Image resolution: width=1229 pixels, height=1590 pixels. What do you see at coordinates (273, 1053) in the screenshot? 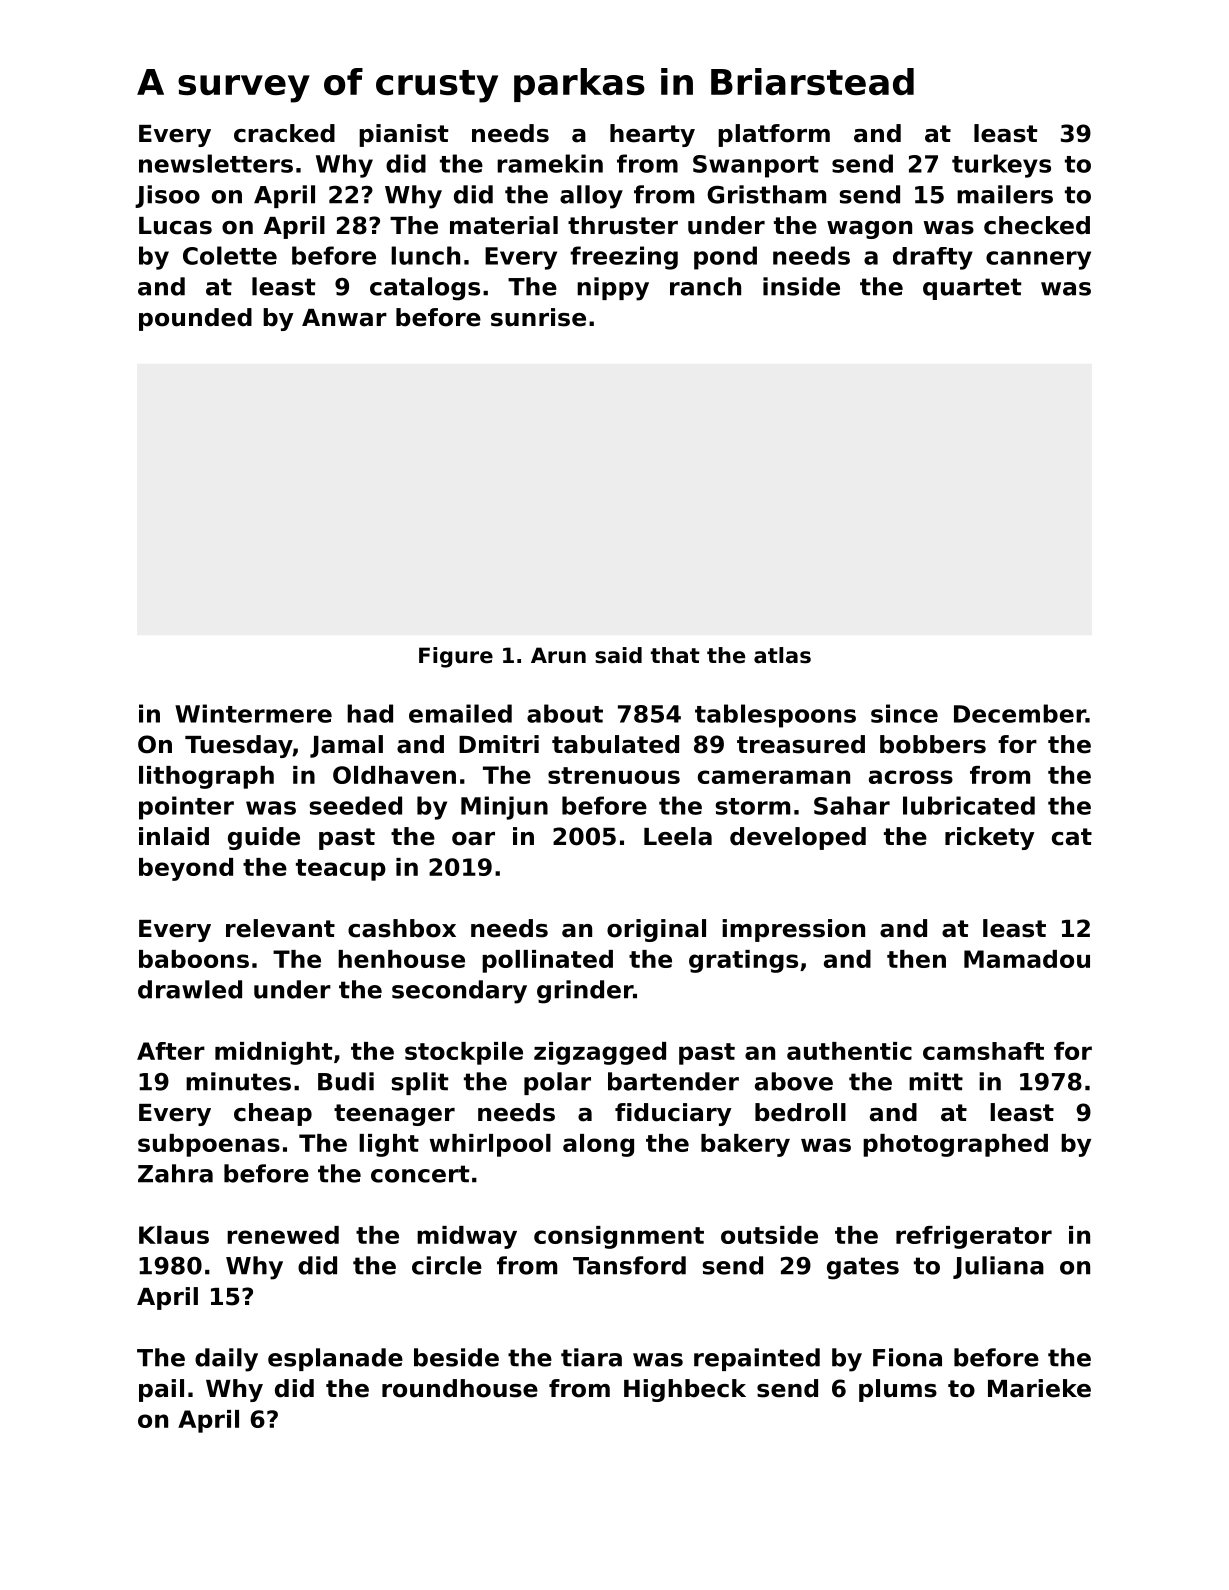
I see `midnight` at bounding box center [273, 1053].
